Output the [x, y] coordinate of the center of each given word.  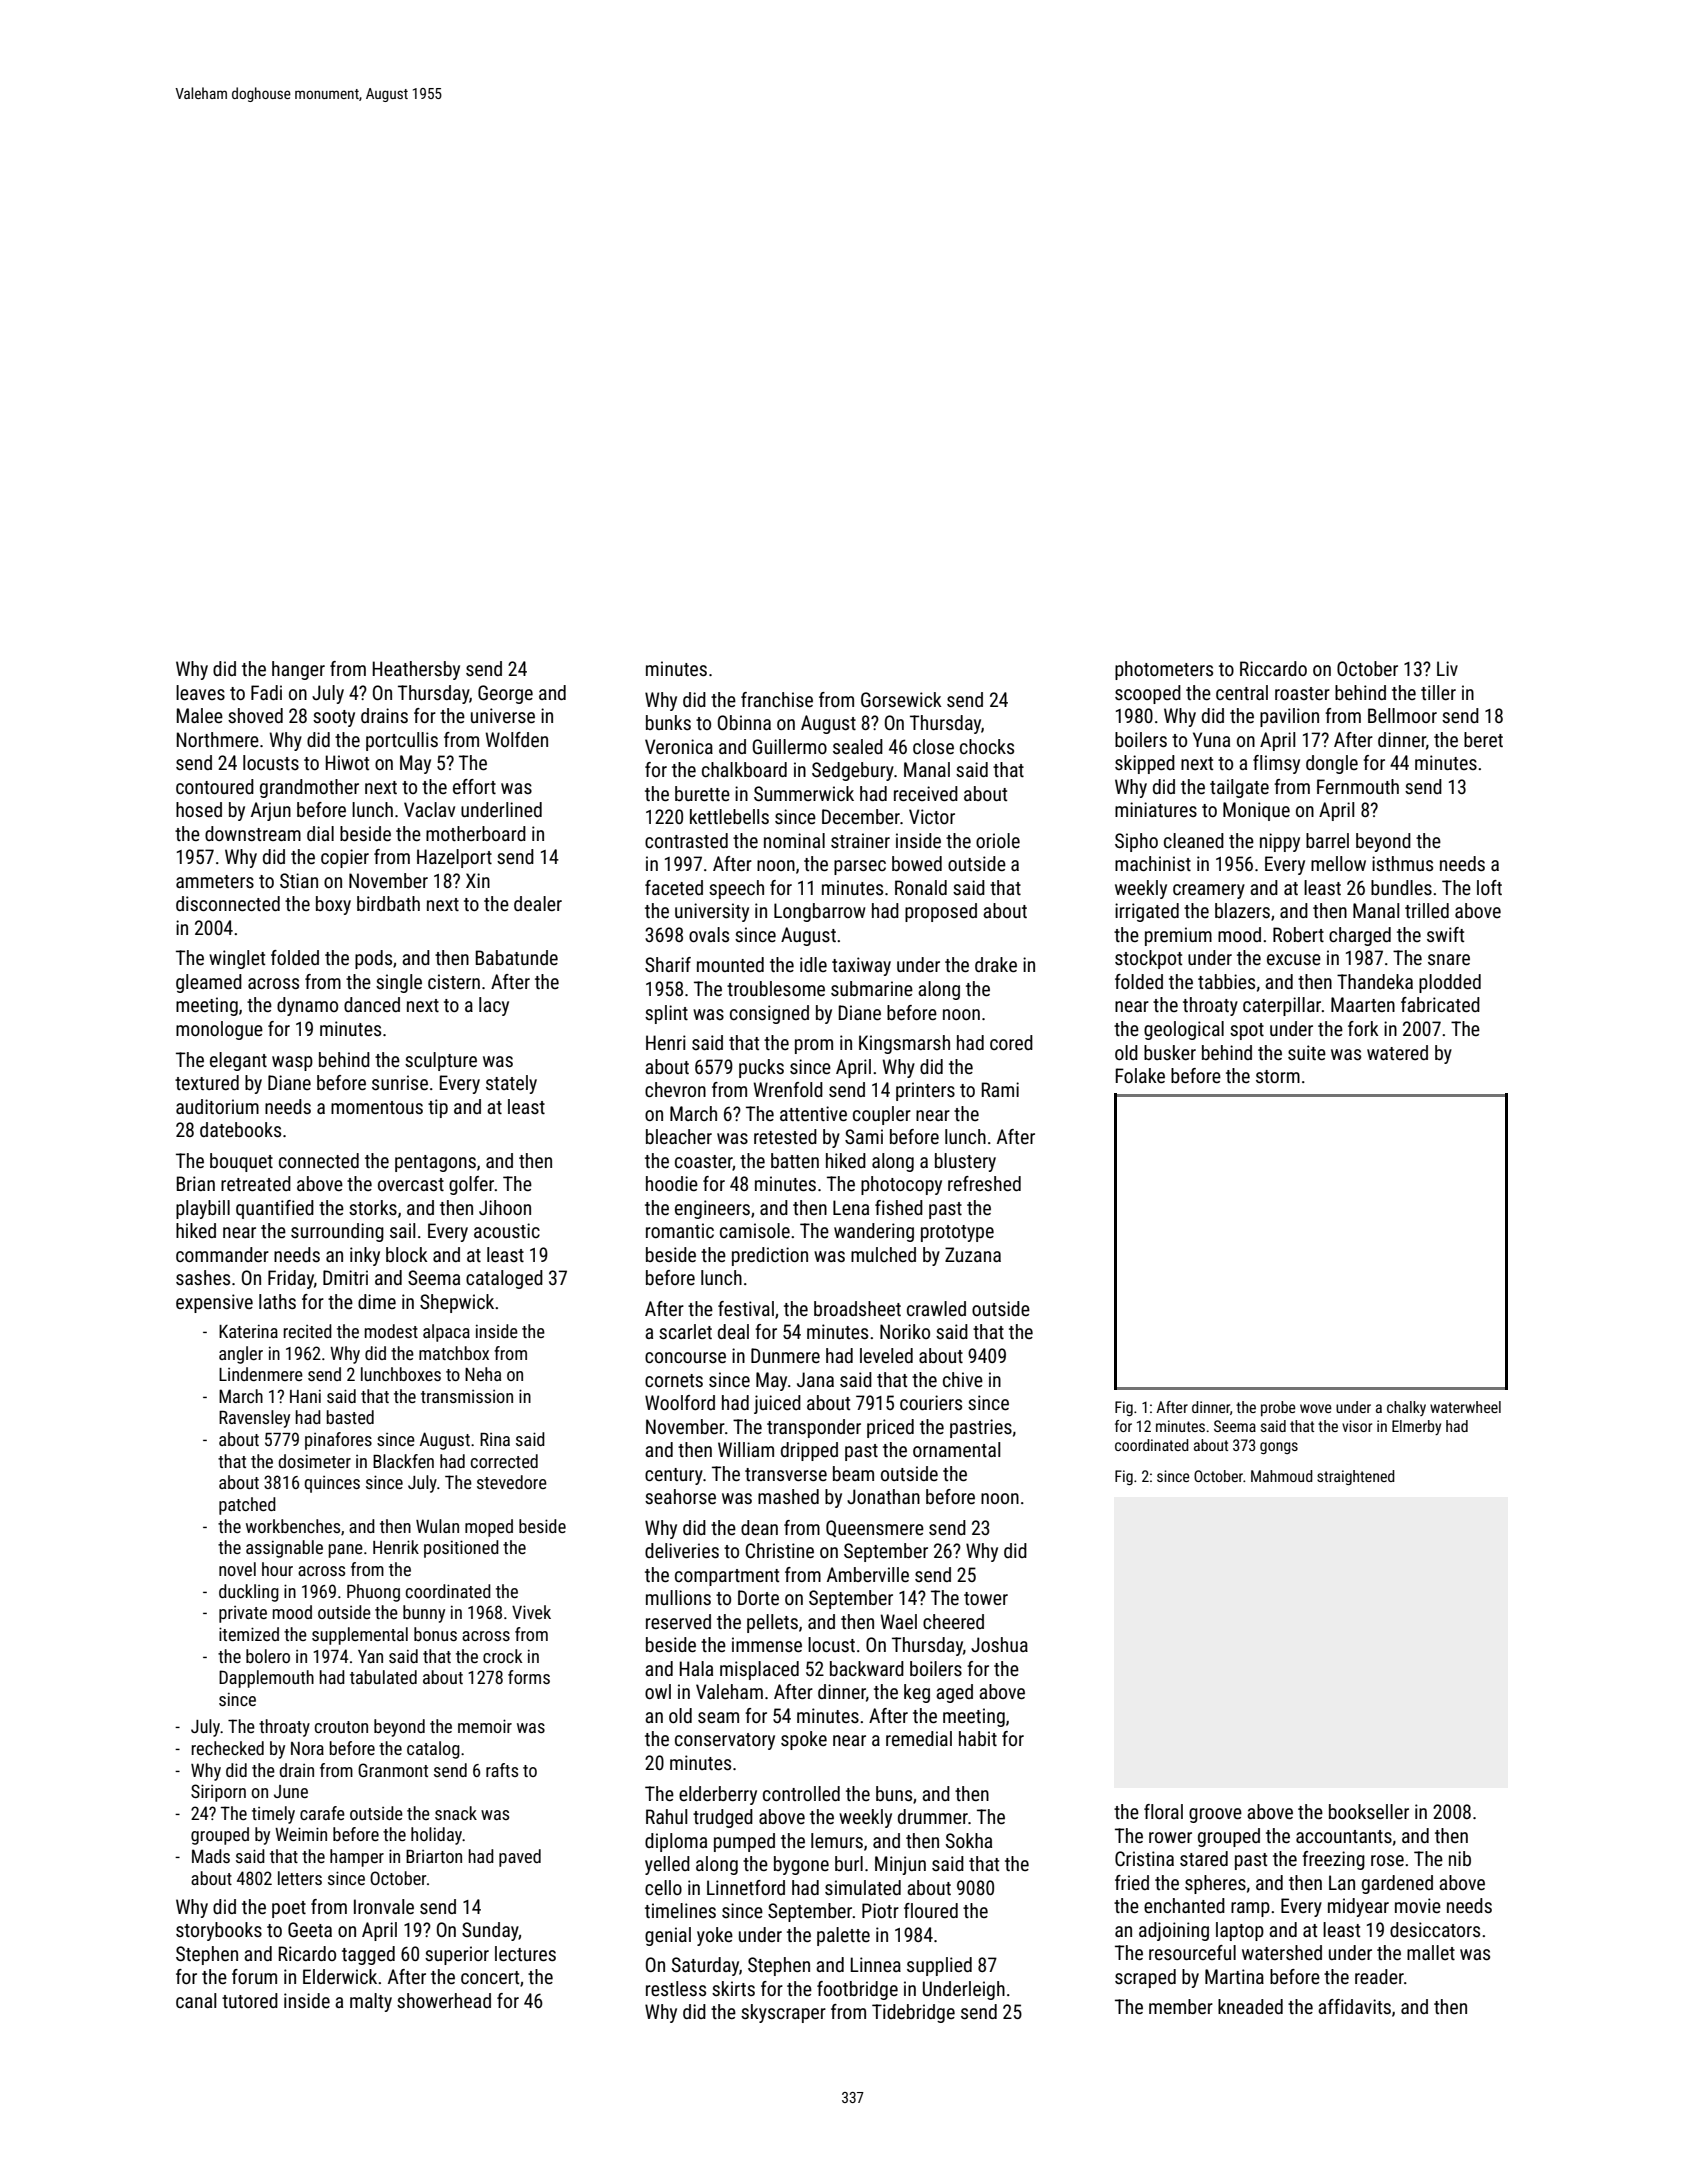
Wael [898, 1621]
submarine [872, 988]
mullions [678, 1597]
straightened [1356, 1477]
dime [377, 1301]
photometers [1164, 670]
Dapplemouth [266, 1679]
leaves [200, 692]
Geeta [310, 1929]
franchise [777, 699]
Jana [815, 1379]
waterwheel [1465, 1407]
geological [1184, 1030]
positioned [461, 1549]
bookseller [1369, 1811]
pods [373, 959]
